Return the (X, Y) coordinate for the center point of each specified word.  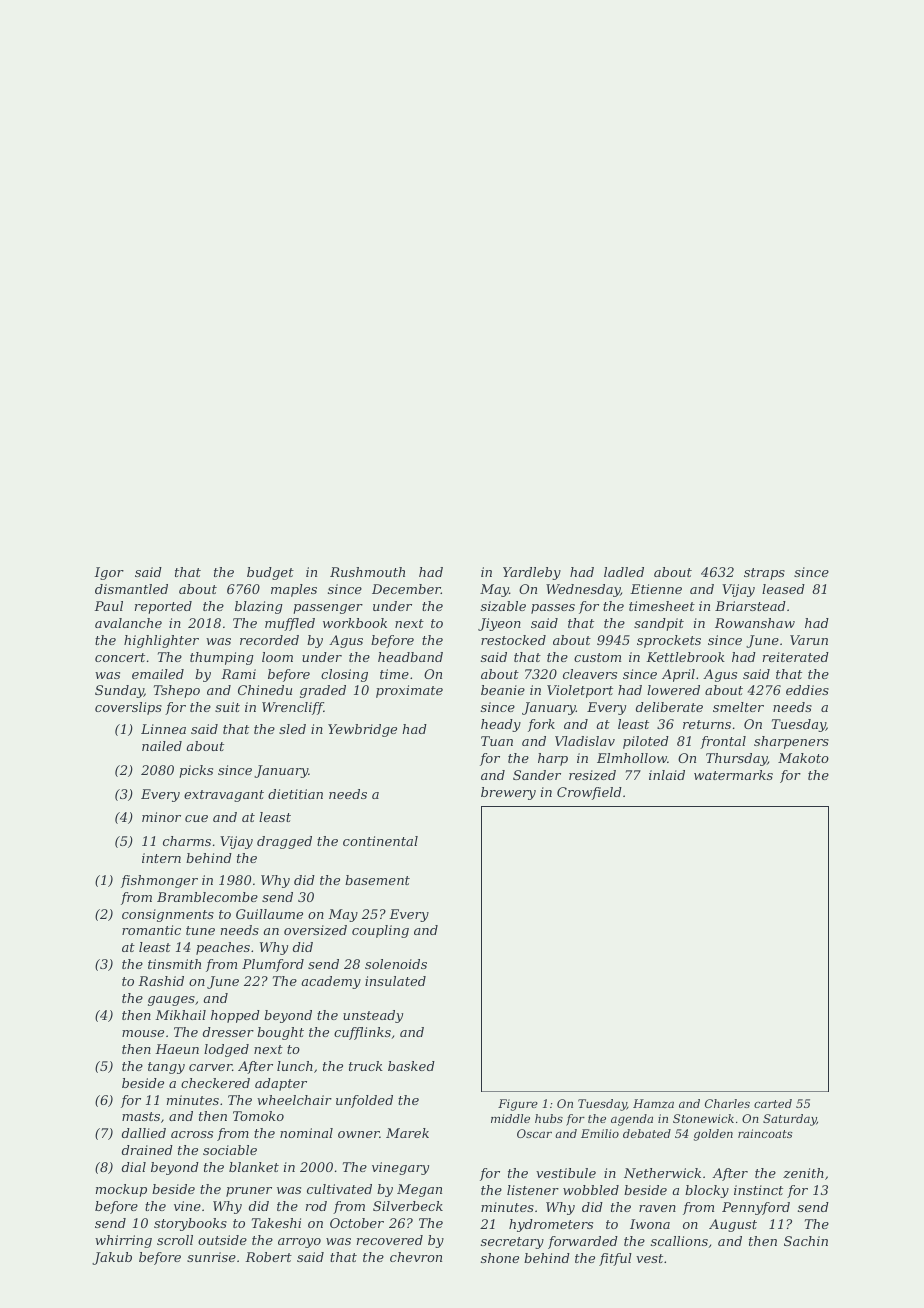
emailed (158, 674)
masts (141, 1116)
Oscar (534, 1133)
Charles (727, 1103)
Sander (537, 775)
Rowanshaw (755, 623)
